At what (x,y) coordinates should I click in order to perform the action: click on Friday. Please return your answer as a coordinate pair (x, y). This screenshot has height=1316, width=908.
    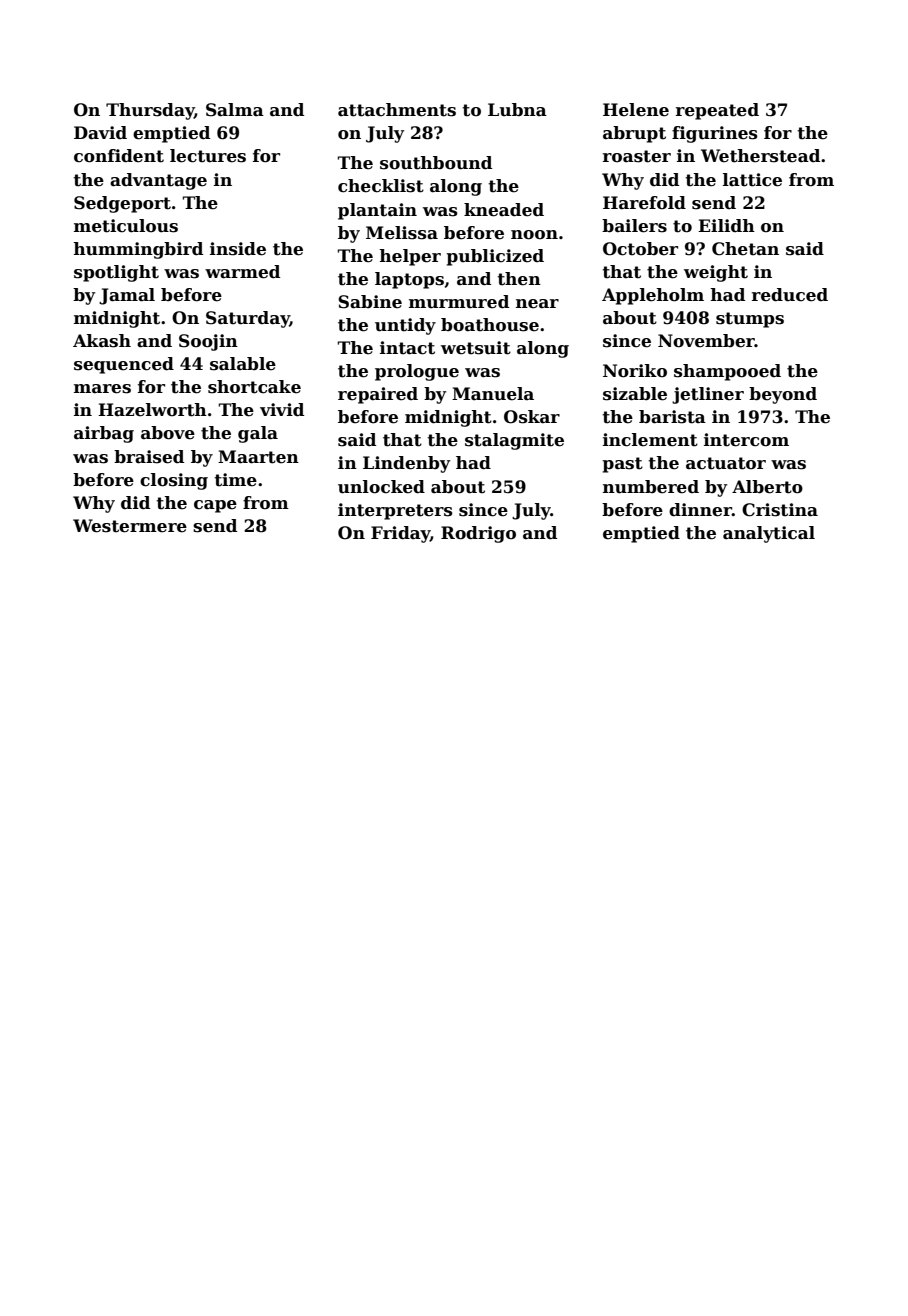
    Looking at the image, I should click on (400, 534).
